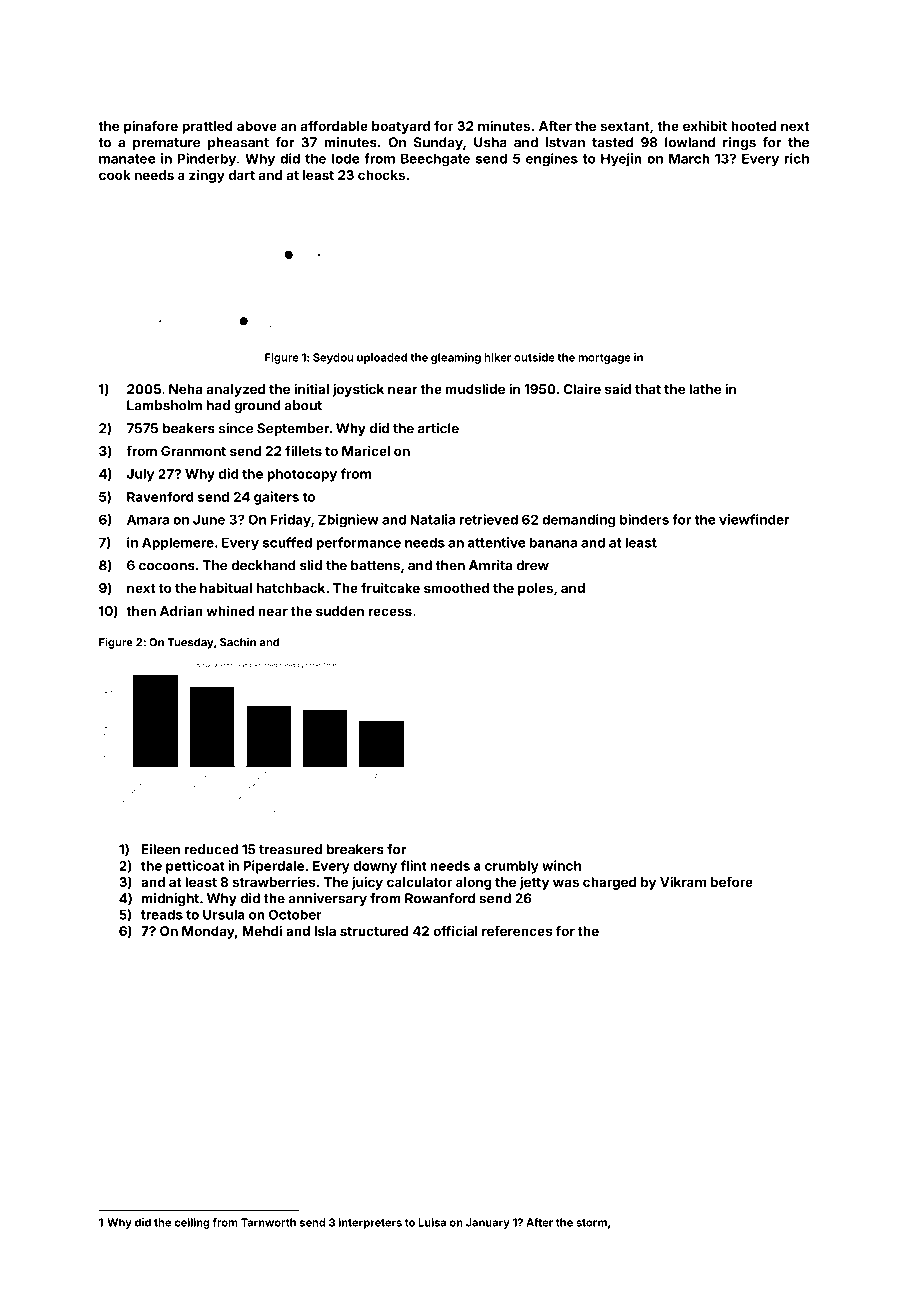  I want to click on charged, so click(609, 883).
